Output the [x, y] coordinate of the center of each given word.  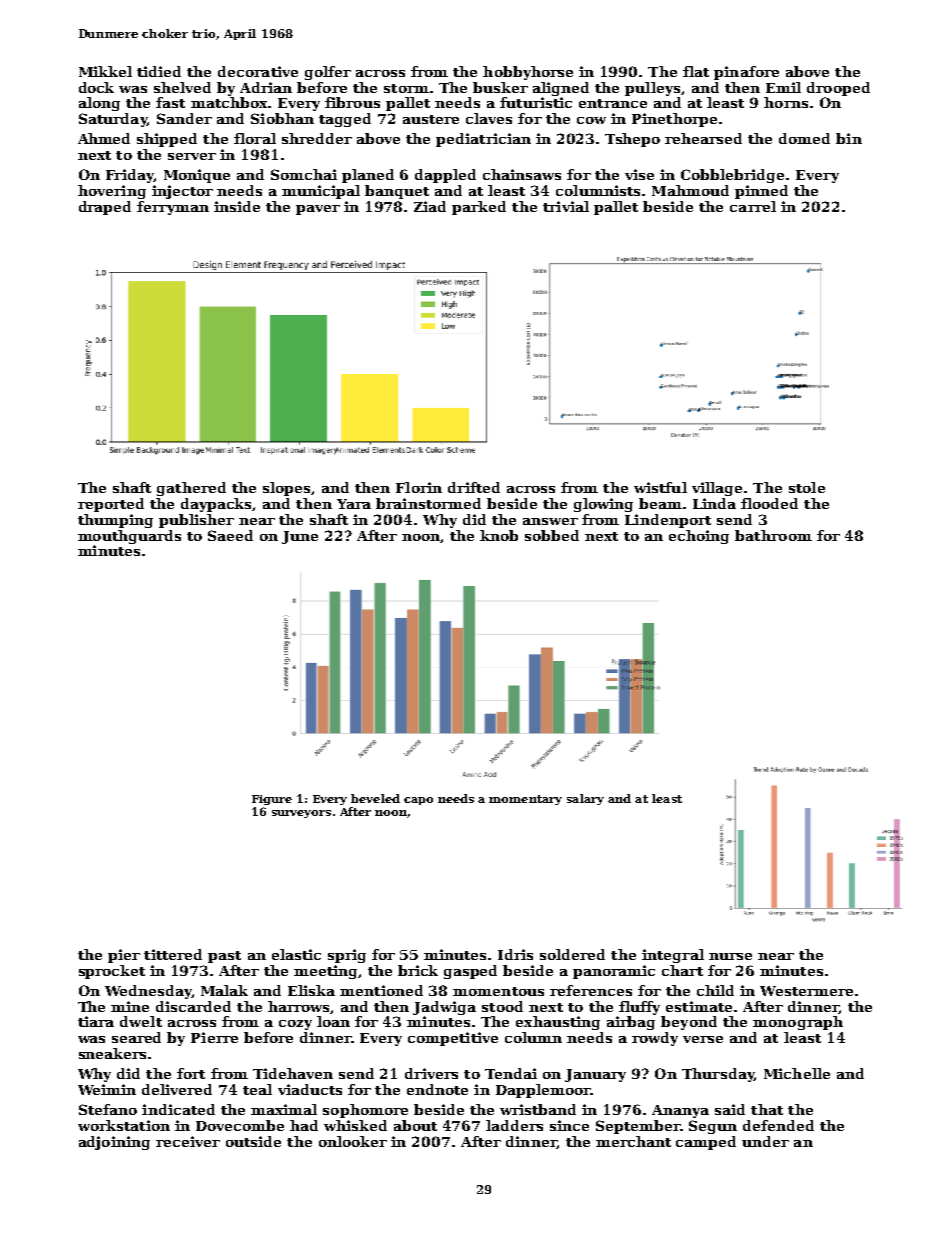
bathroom [773, 535]
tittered [173, 954]
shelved [182, 87]
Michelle [797, 1073]
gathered [191, 489]
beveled [375, 798]
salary [585, 799]
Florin [419, 487]
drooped [838, 89]
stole [807, 487]
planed [368, 176]
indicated [178, 1109]
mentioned [381, 990]
